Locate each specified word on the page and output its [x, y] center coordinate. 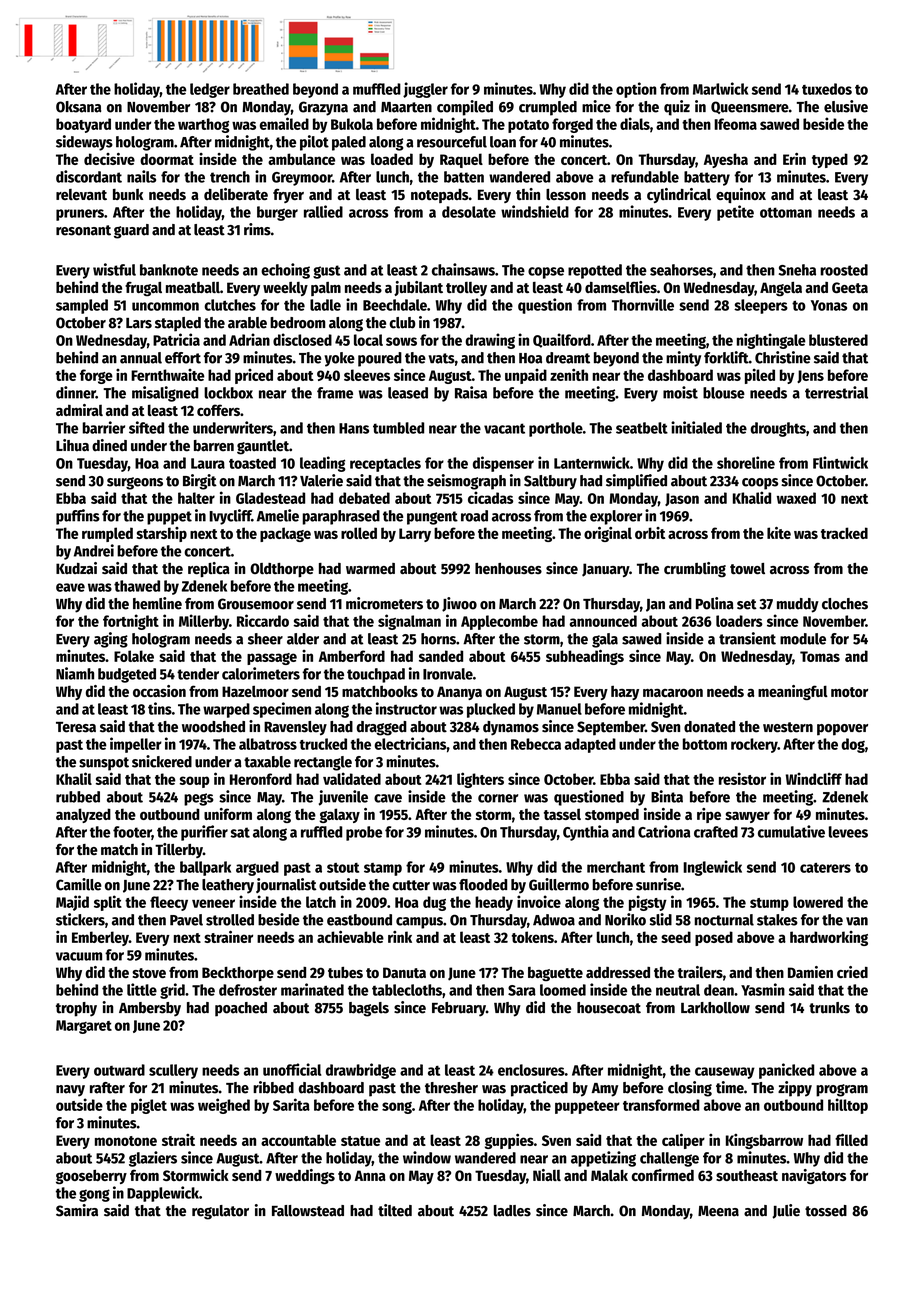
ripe [709, 815]
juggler [425, 90]
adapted [590, 745]
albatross [268, 744]
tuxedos [827, 89]
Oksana [78, 107]
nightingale [771, 341]
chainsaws [463, 269]
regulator [220, 1212]
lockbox [228, 393]
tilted [395, 1210]
